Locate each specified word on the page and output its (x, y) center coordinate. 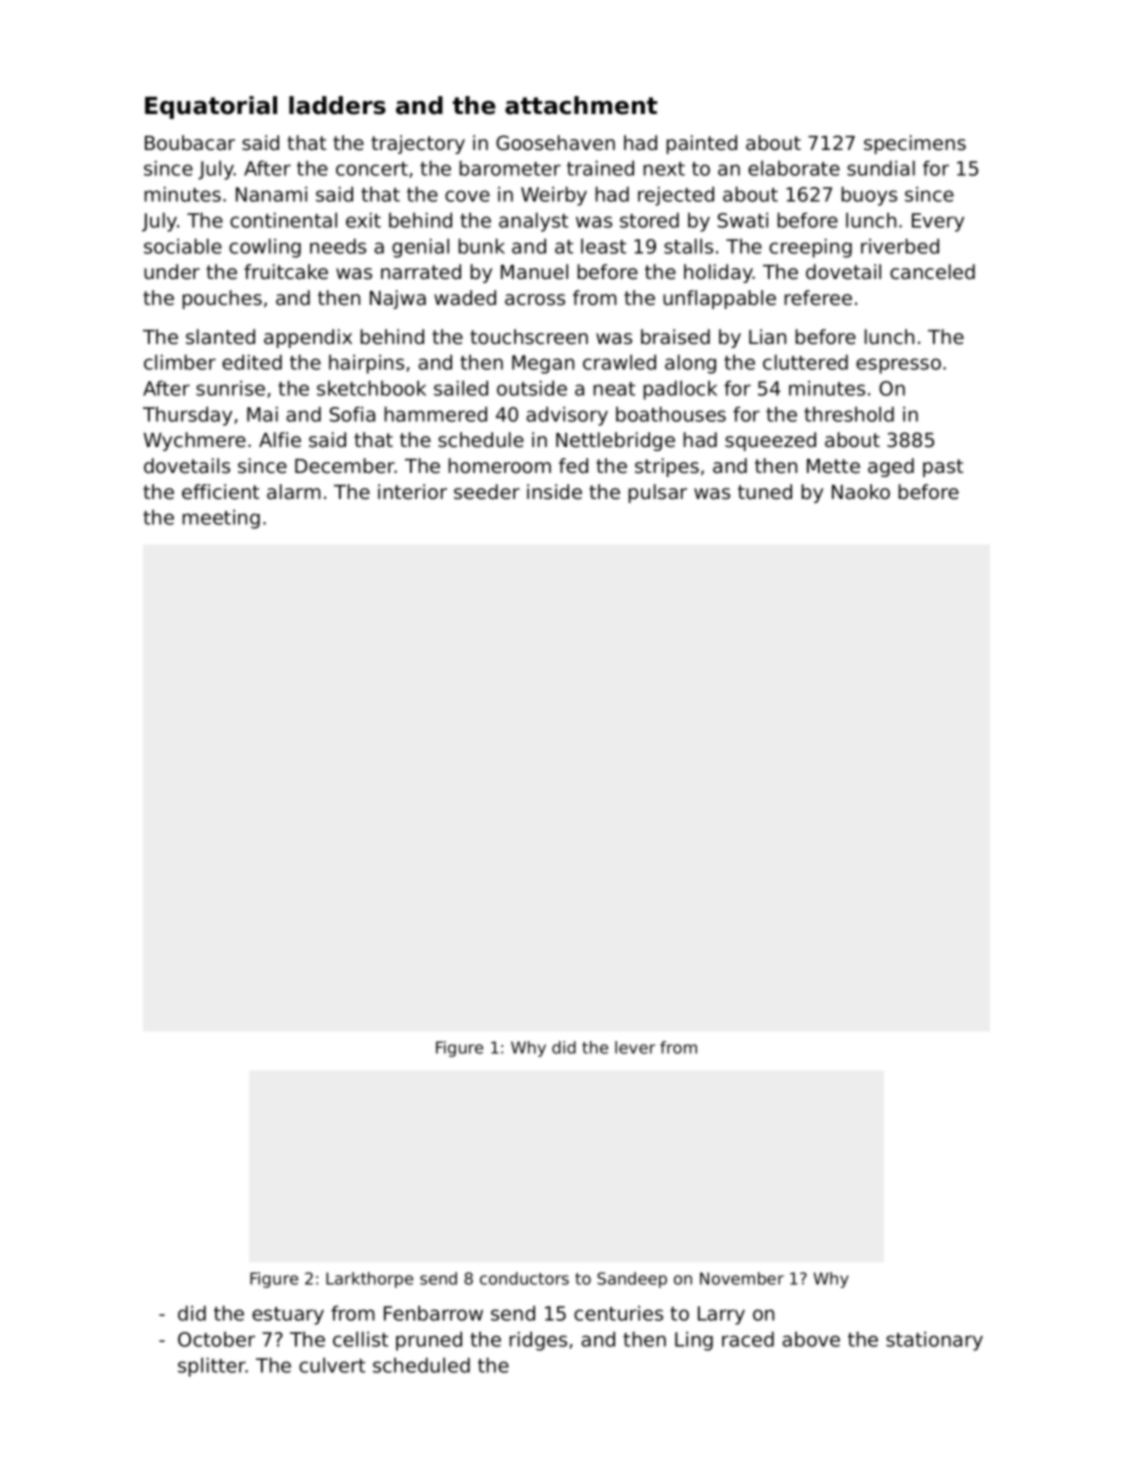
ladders (337, 105)
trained (600, 168)
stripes (667, 467)
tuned (765, 492)
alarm (294, 492)
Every (938, 222)
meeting (221, 519)
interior (412, 492)
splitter (212, 1367)
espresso (898, 366)
